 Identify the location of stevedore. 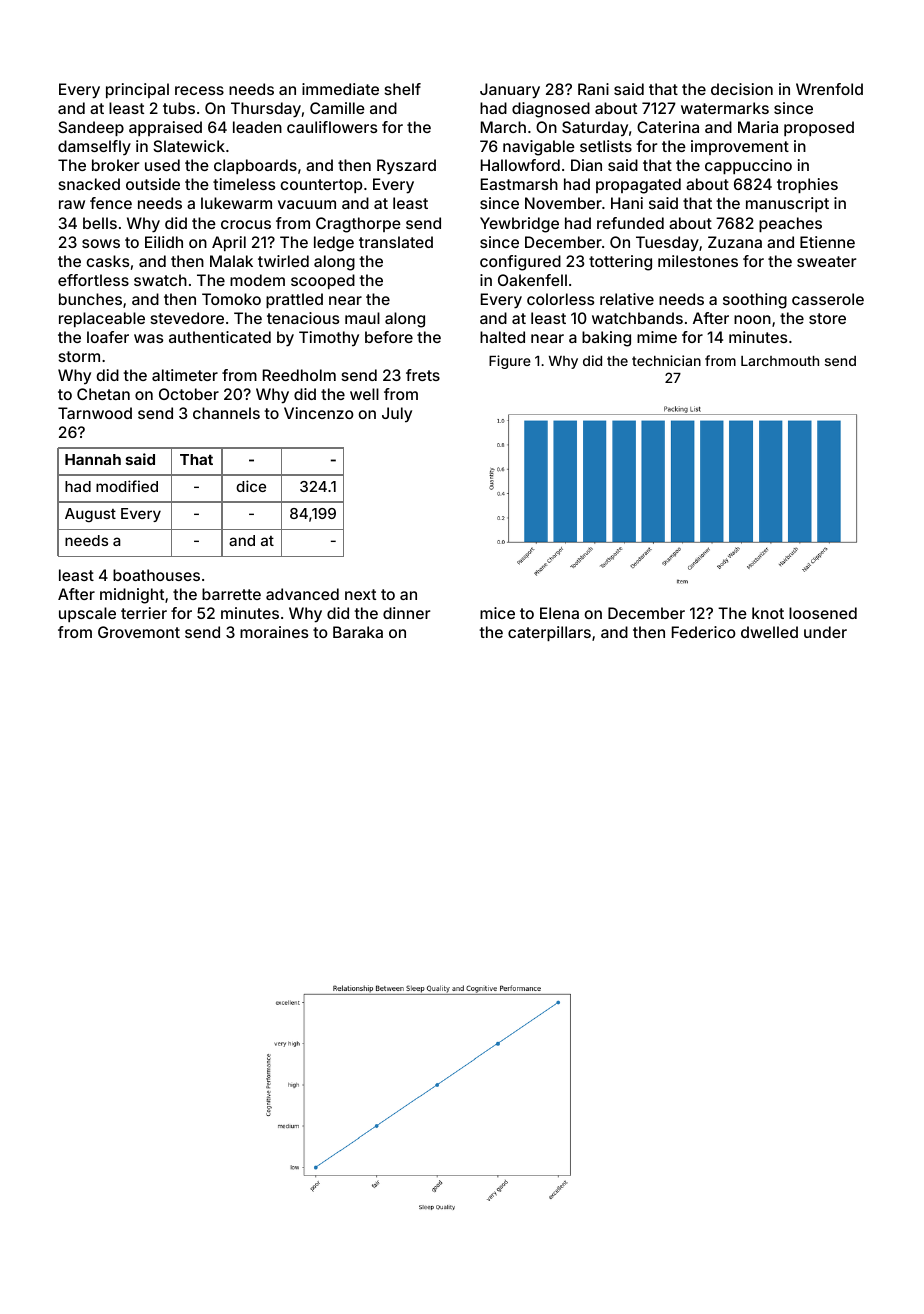
(187, 318).
